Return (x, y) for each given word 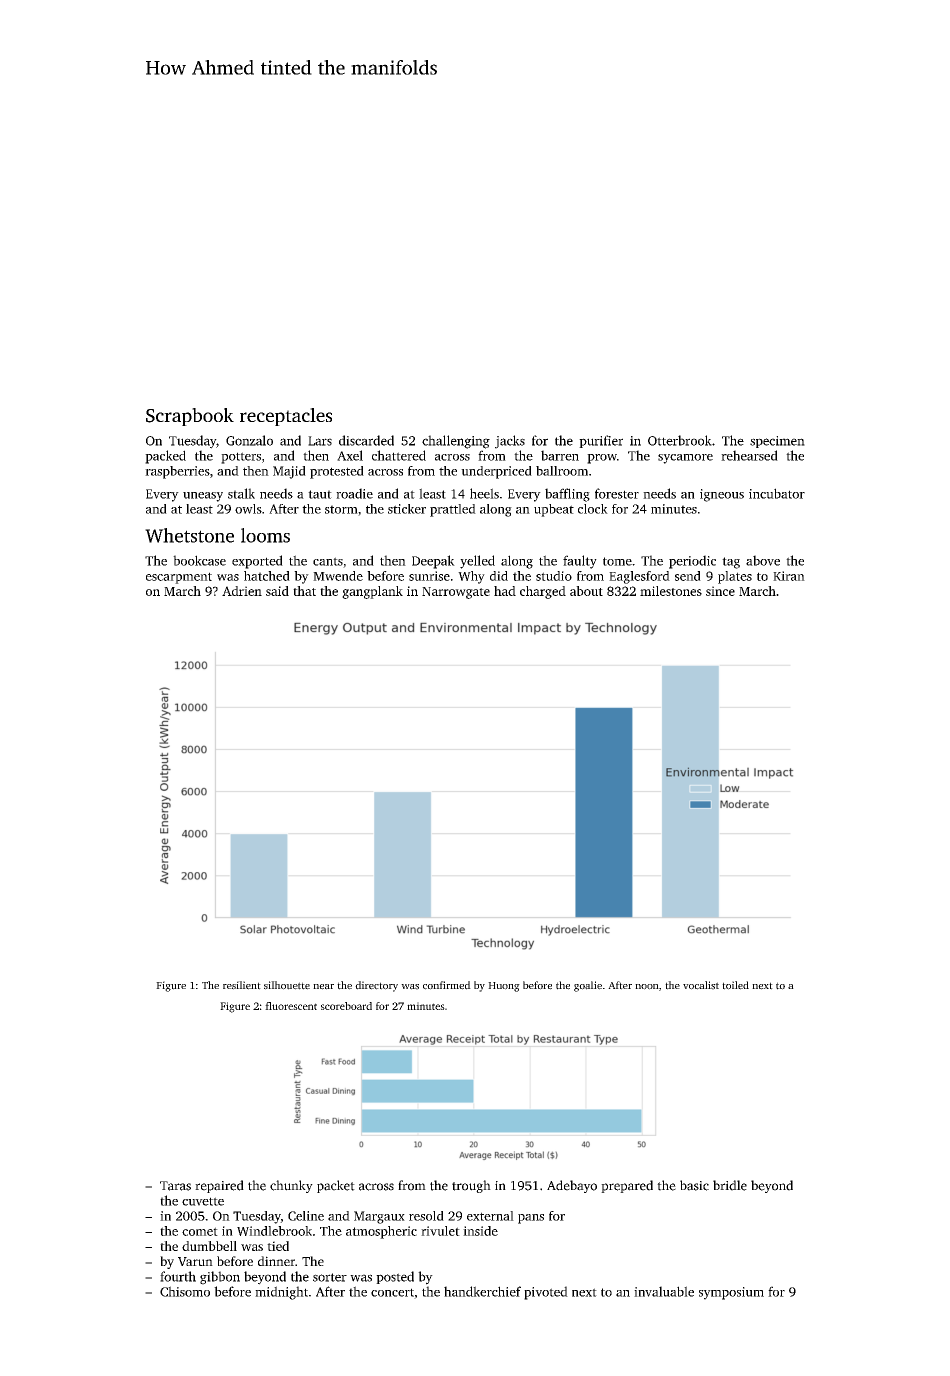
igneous (722, 495)
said (277, 591)
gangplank (372, 592)
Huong (504, 987)
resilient (242, 985)
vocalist (701, 985)
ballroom (562, 471)
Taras (175, 1186)
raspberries (177, 472)
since (720, 591)
